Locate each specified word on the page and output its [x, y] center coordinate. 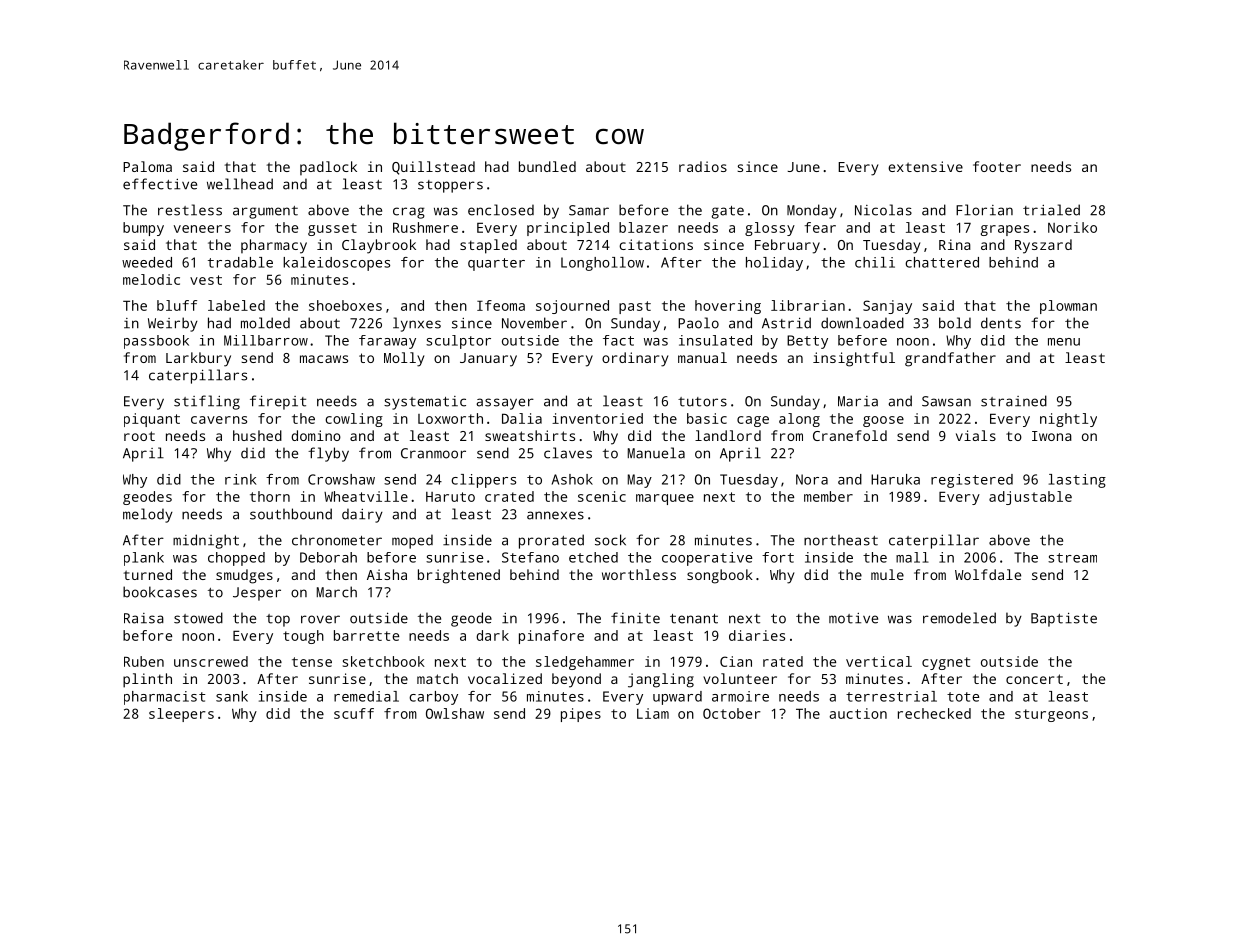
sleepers [181, 715]
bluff [177, 305]
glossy [770, 229]
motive [853, 618]
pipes [581, 715]
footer [997, 166]
